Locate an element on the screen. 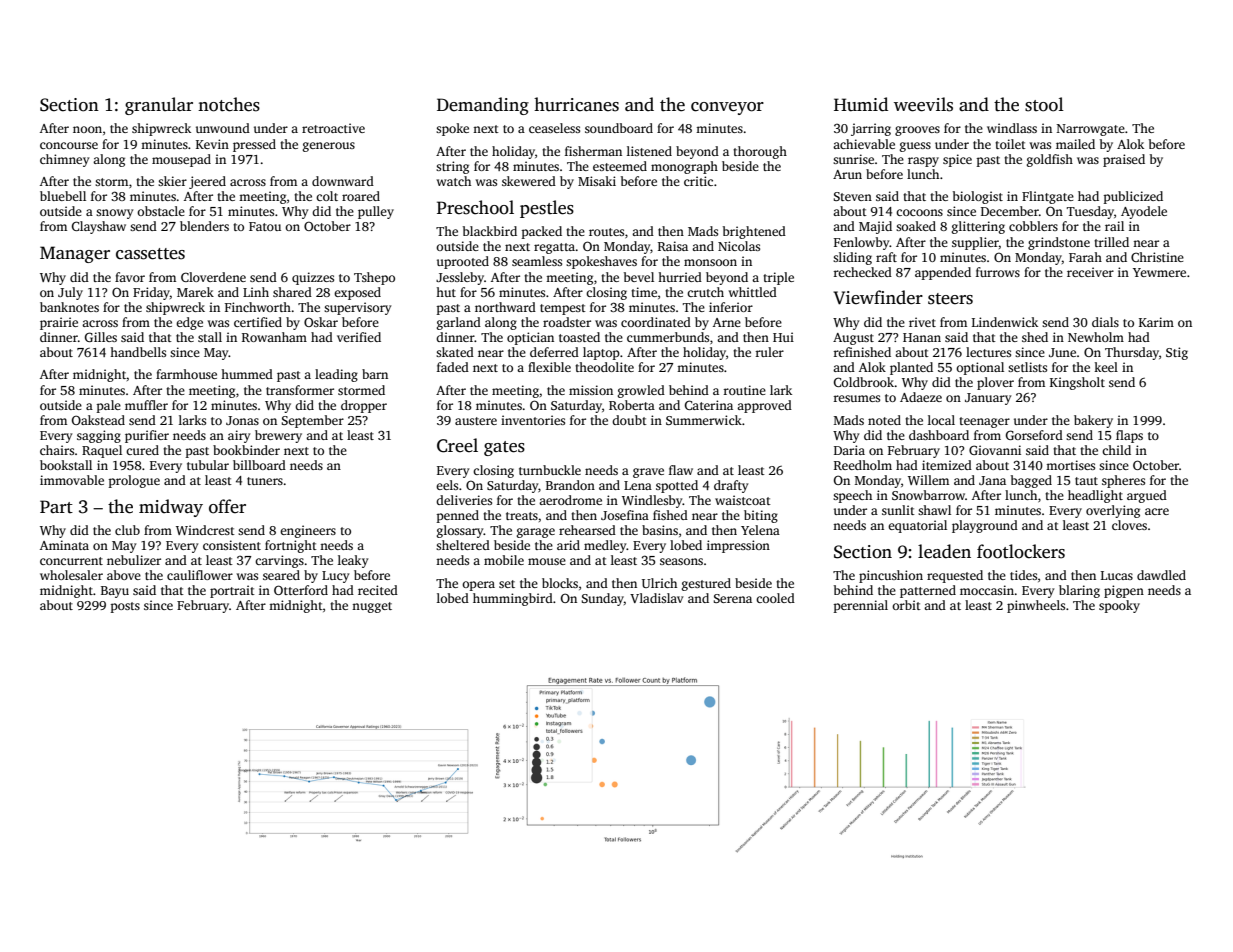 The image size is (1233, 952). stool is located at coordinates (1044, 104).
